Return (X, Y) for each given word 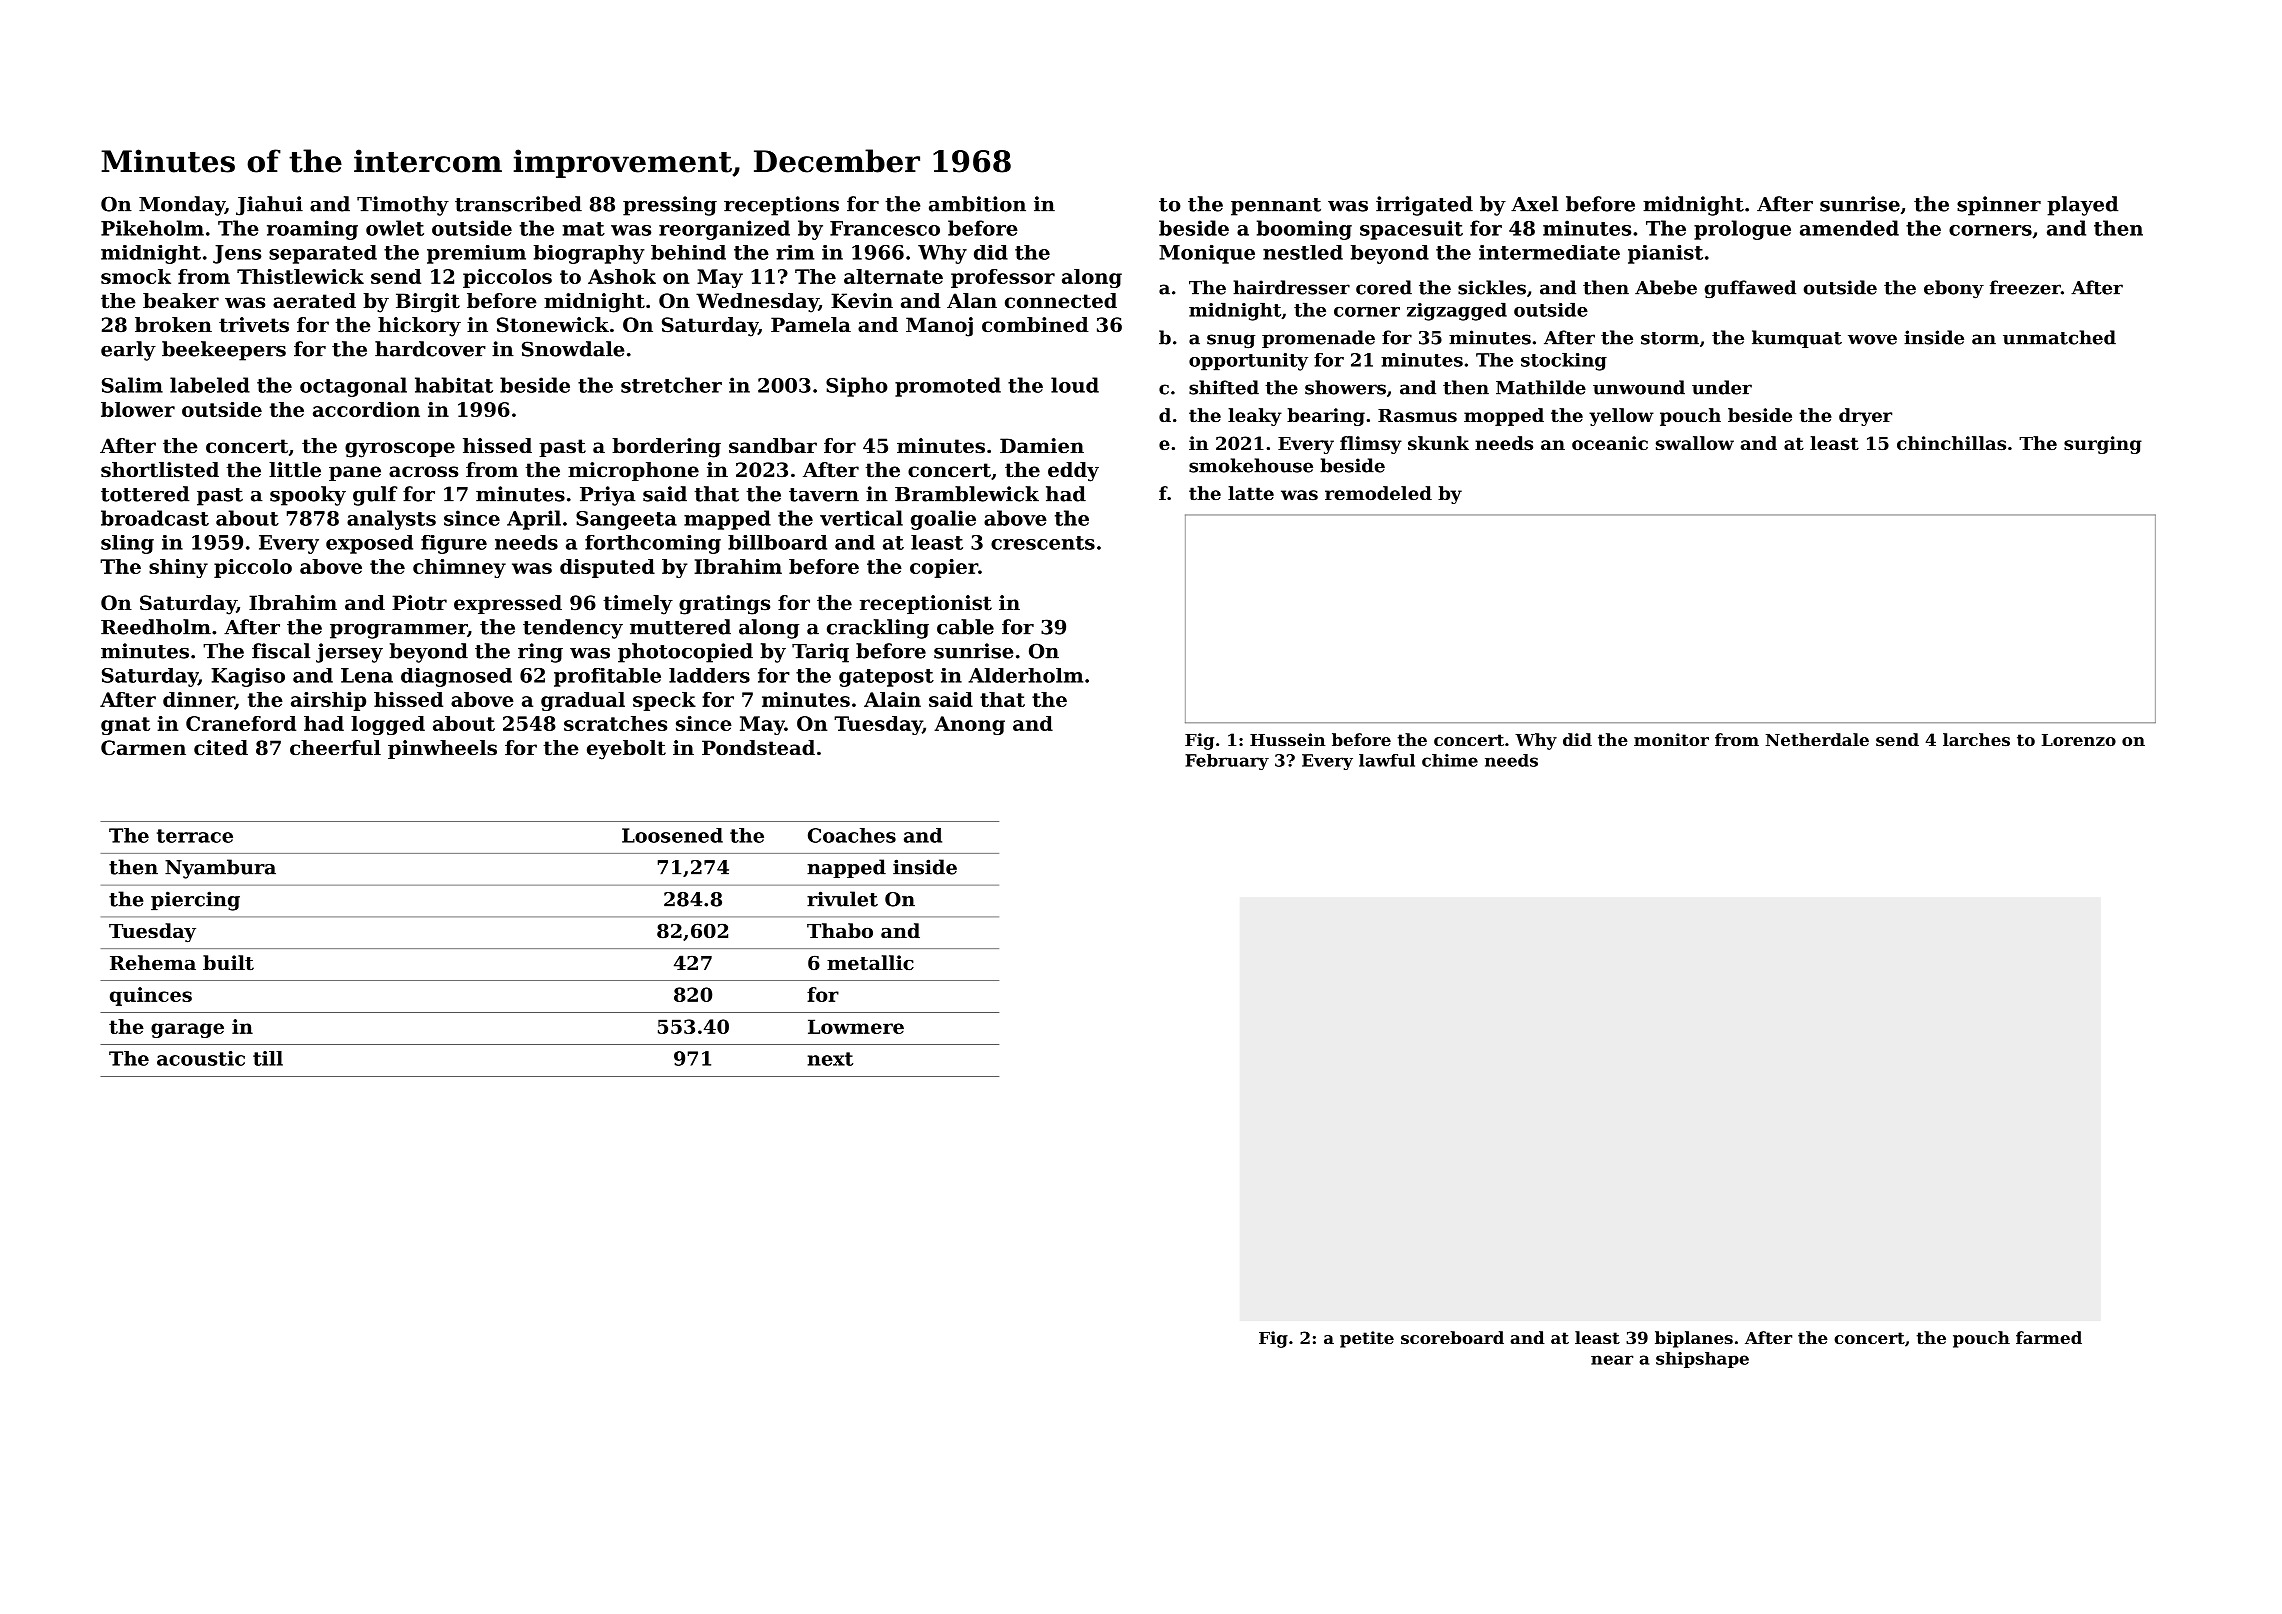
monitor (1671, 739)
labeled (210, 385)
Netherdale (1817, 739)
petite (1367, 1339)
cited (221, 748)
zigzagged (1457, 312)
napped (846, 868)
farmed (2049, 1337)
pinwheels (442, 749)
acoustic (201, 1058)
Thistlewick (300, 276)
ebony (1954, 289)
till (268, 1058)
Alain (892, 699)
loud (1075, 385)
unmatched (2059, 337)
